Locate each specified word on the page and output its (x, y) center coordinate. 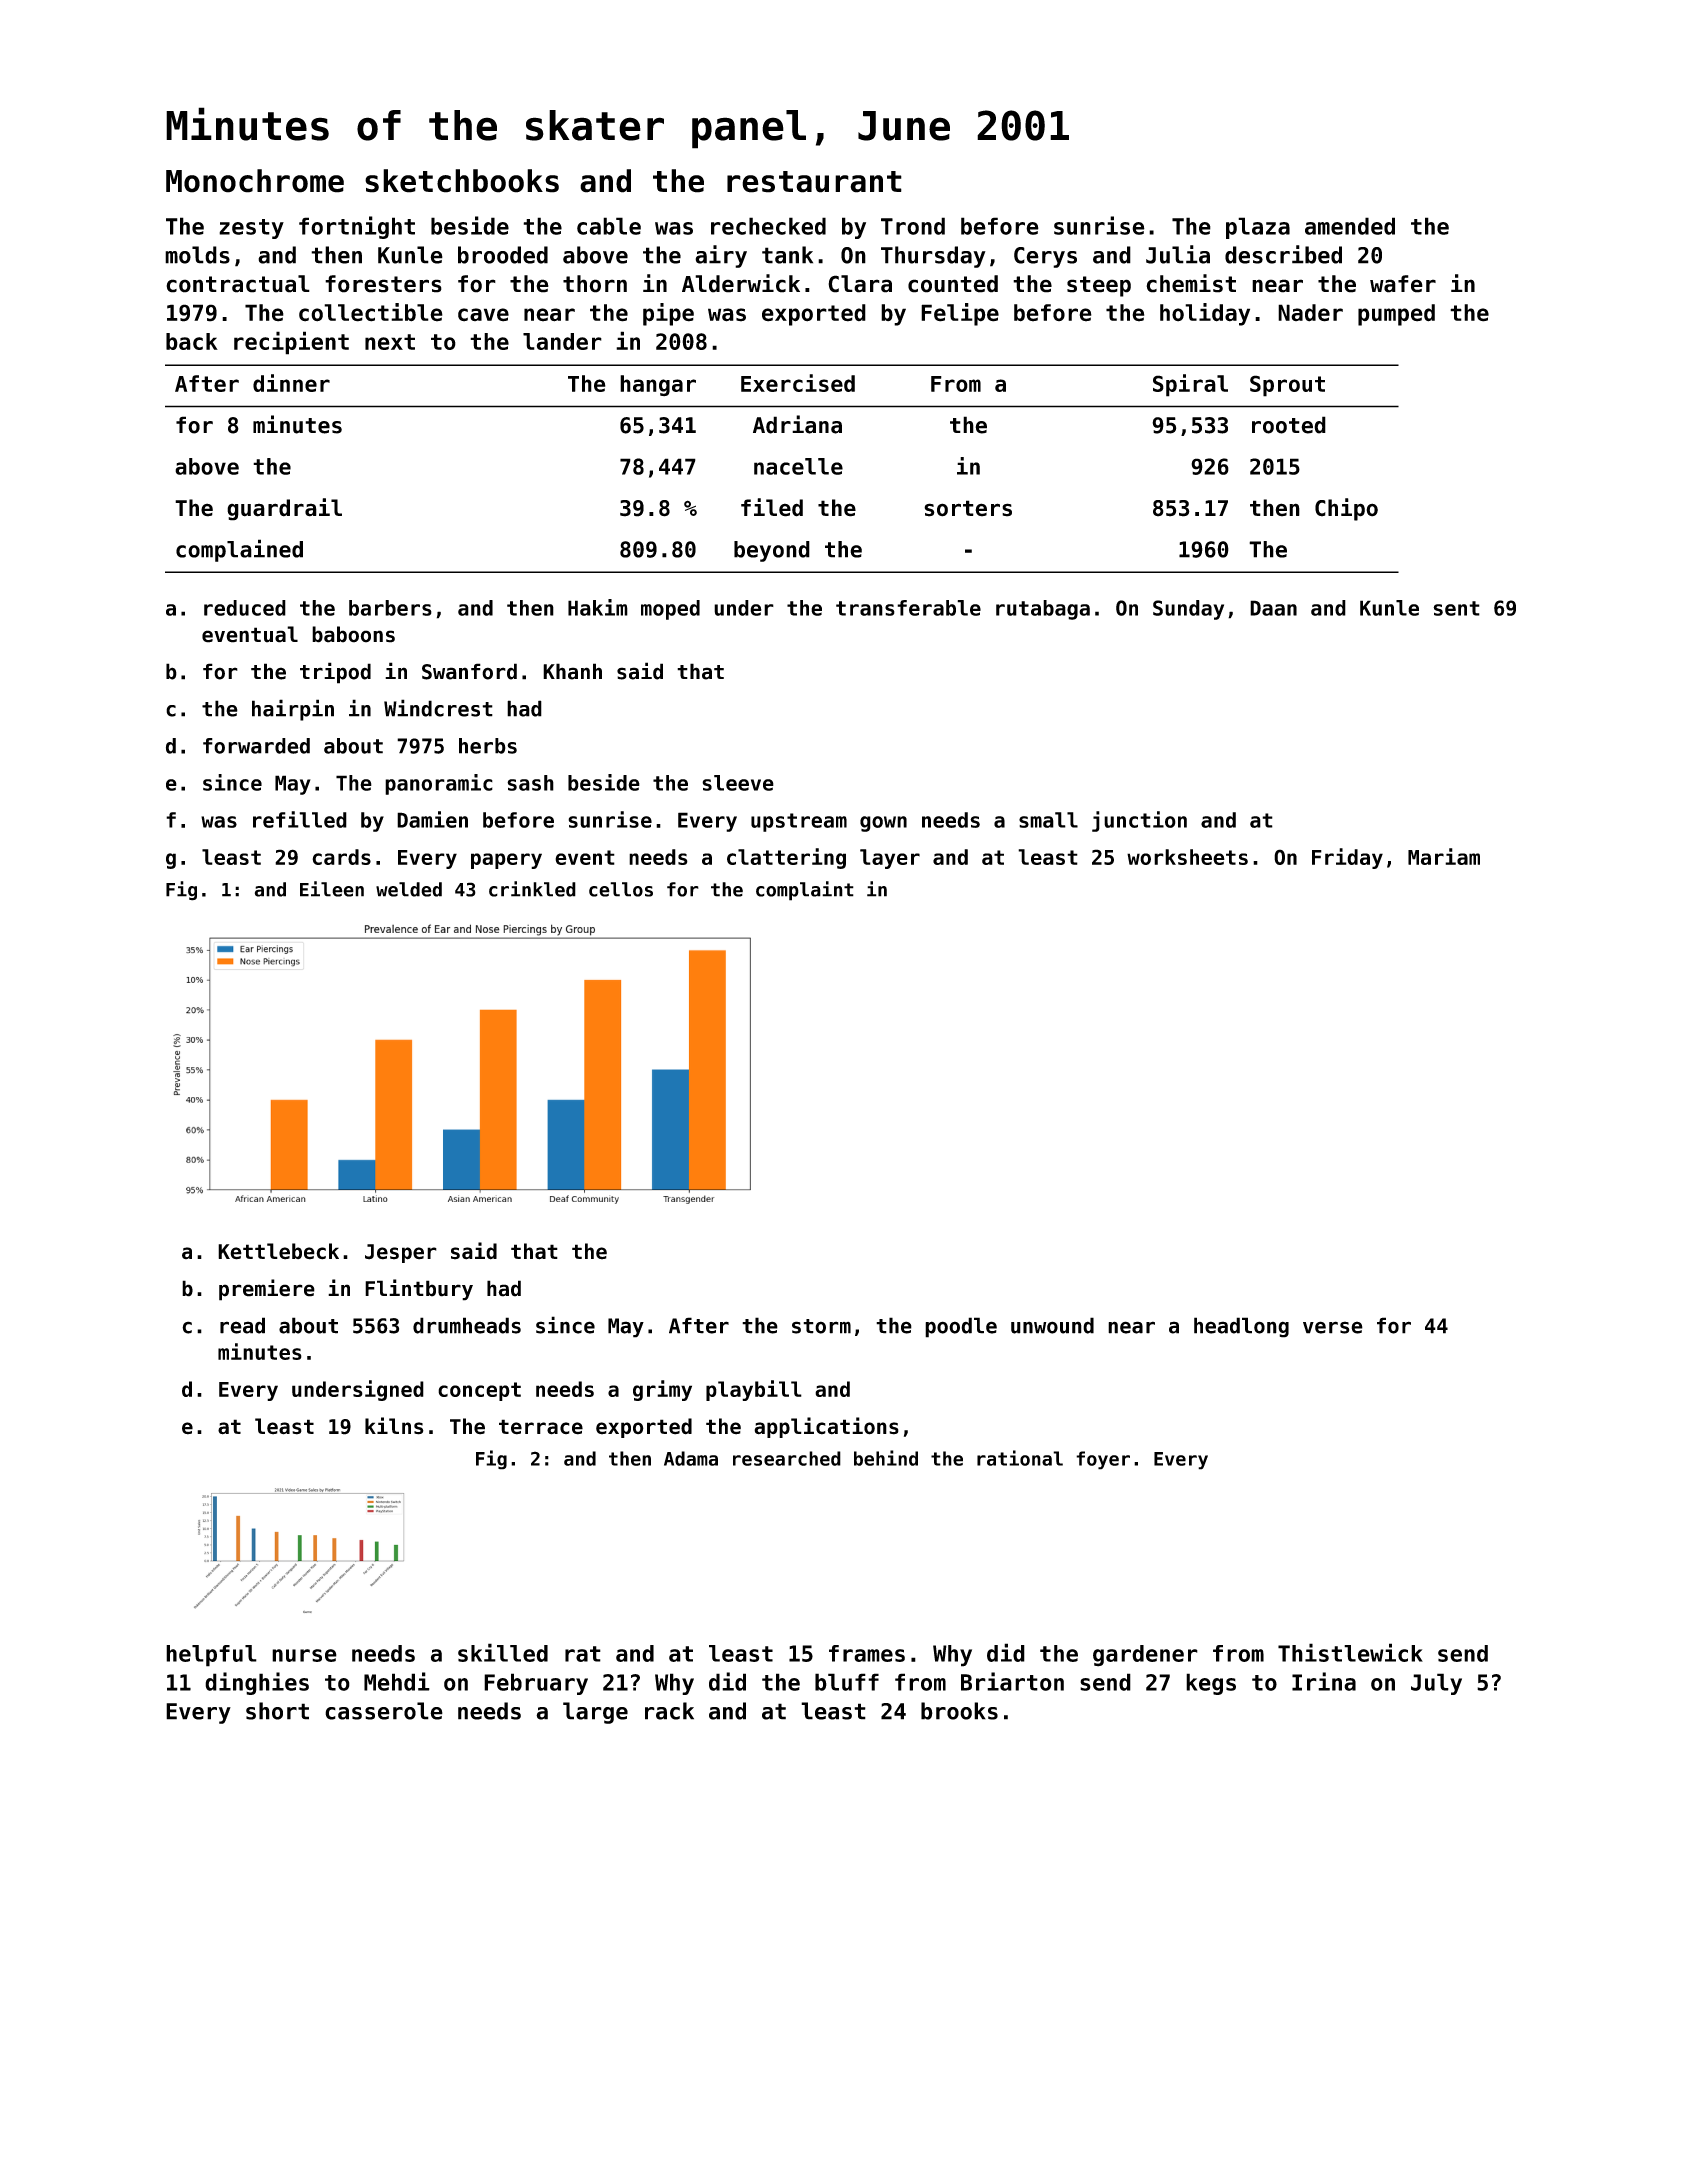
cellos (621, 889)
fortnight (357, 227)
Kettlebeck (278, 1251)
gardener (1145, 1656)
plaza (1258, 228)
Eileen (332, 889)
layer (890, 859)
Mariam (1444, 856)
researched (787, 1458)
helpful (211, 1656)
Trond (913, 226)
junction (1139, 821)
